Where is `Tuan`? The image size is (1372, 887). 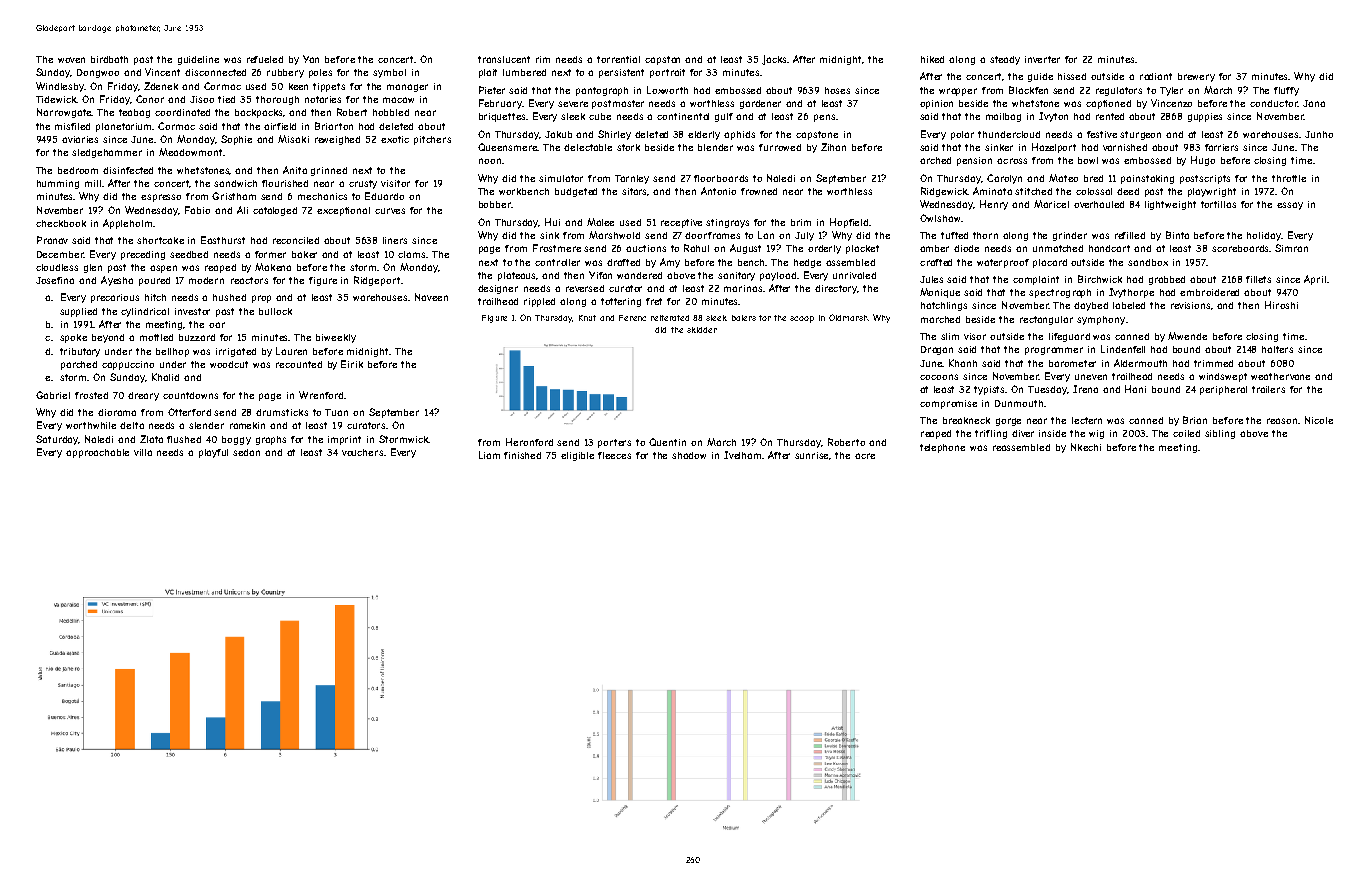 Tuan is located at coordinates (336, 412).
